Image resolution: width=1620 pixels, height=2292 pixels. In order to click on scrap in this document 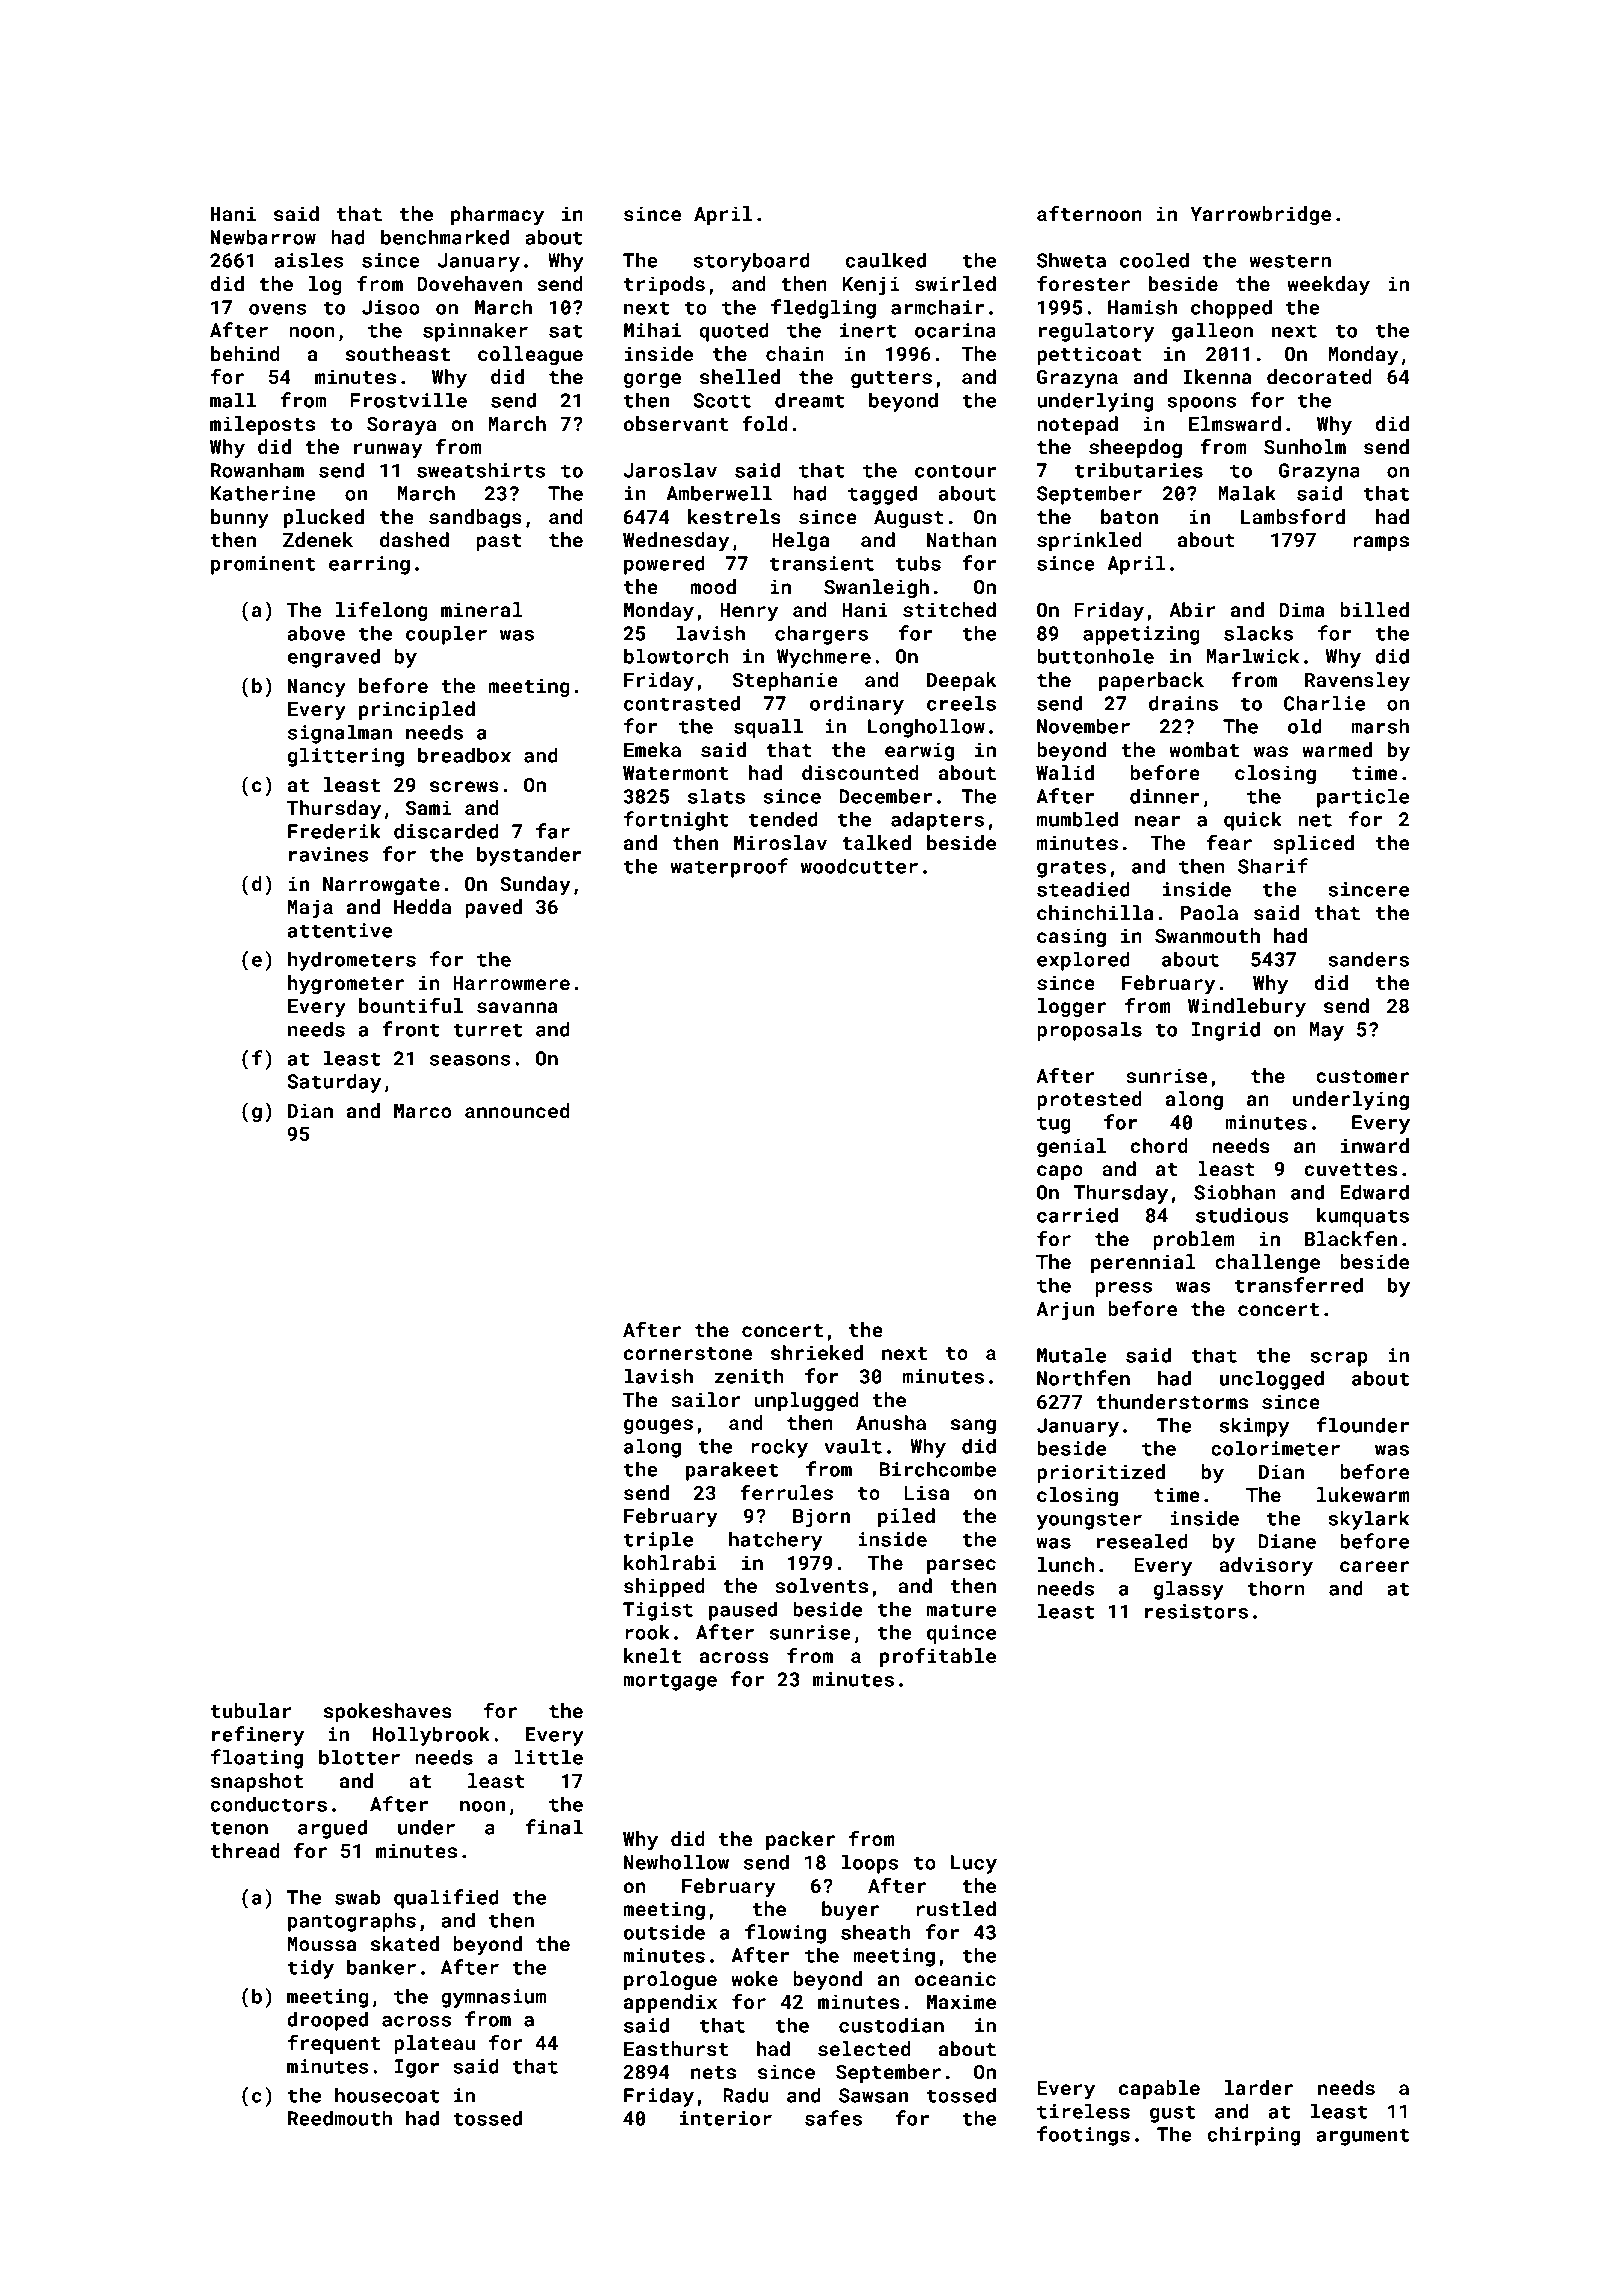, I will do `click(1339, 1359)`.
